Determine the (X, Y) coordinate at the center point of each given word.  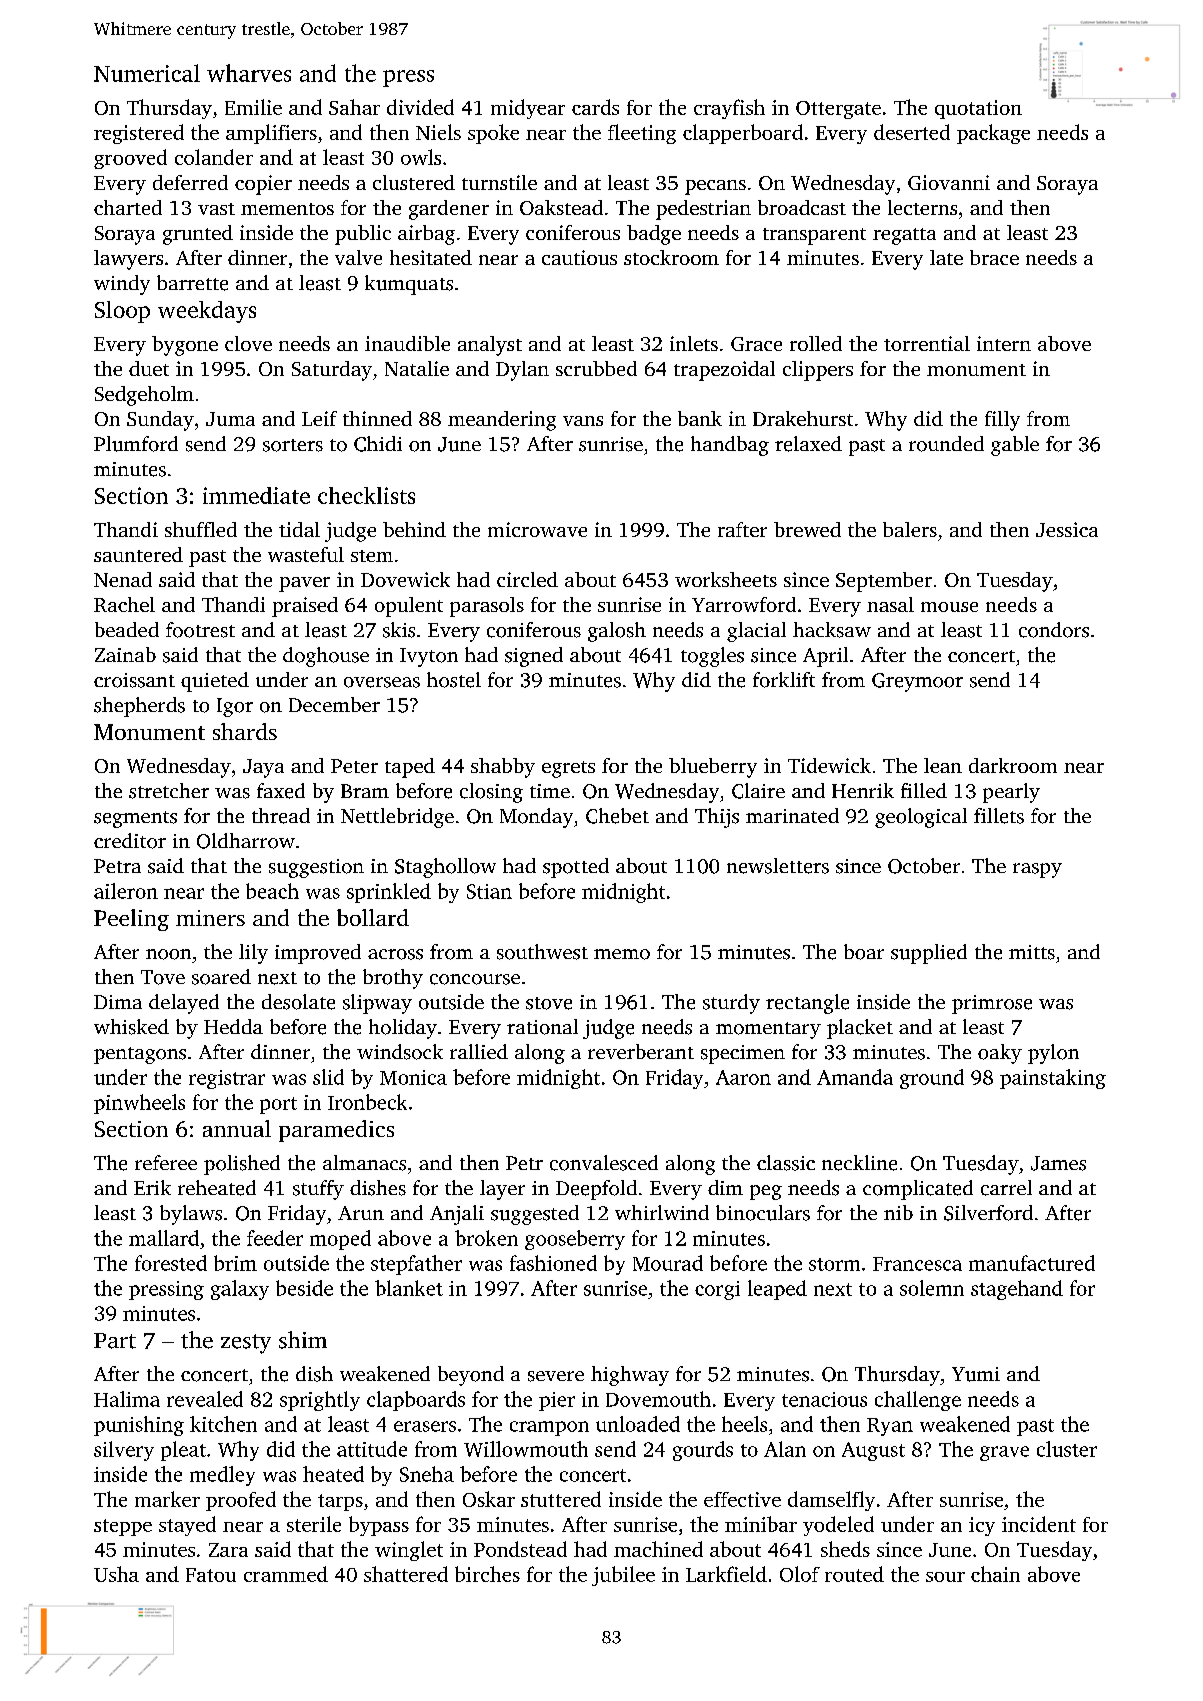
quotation (978, 109)
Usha (116, 1574)
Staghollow (445, 868)
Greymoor (917, 682)
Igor (235, 707)
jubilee (623, 1576)
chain (995, 1574)
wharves (249, 73)
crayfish (729, 109)
